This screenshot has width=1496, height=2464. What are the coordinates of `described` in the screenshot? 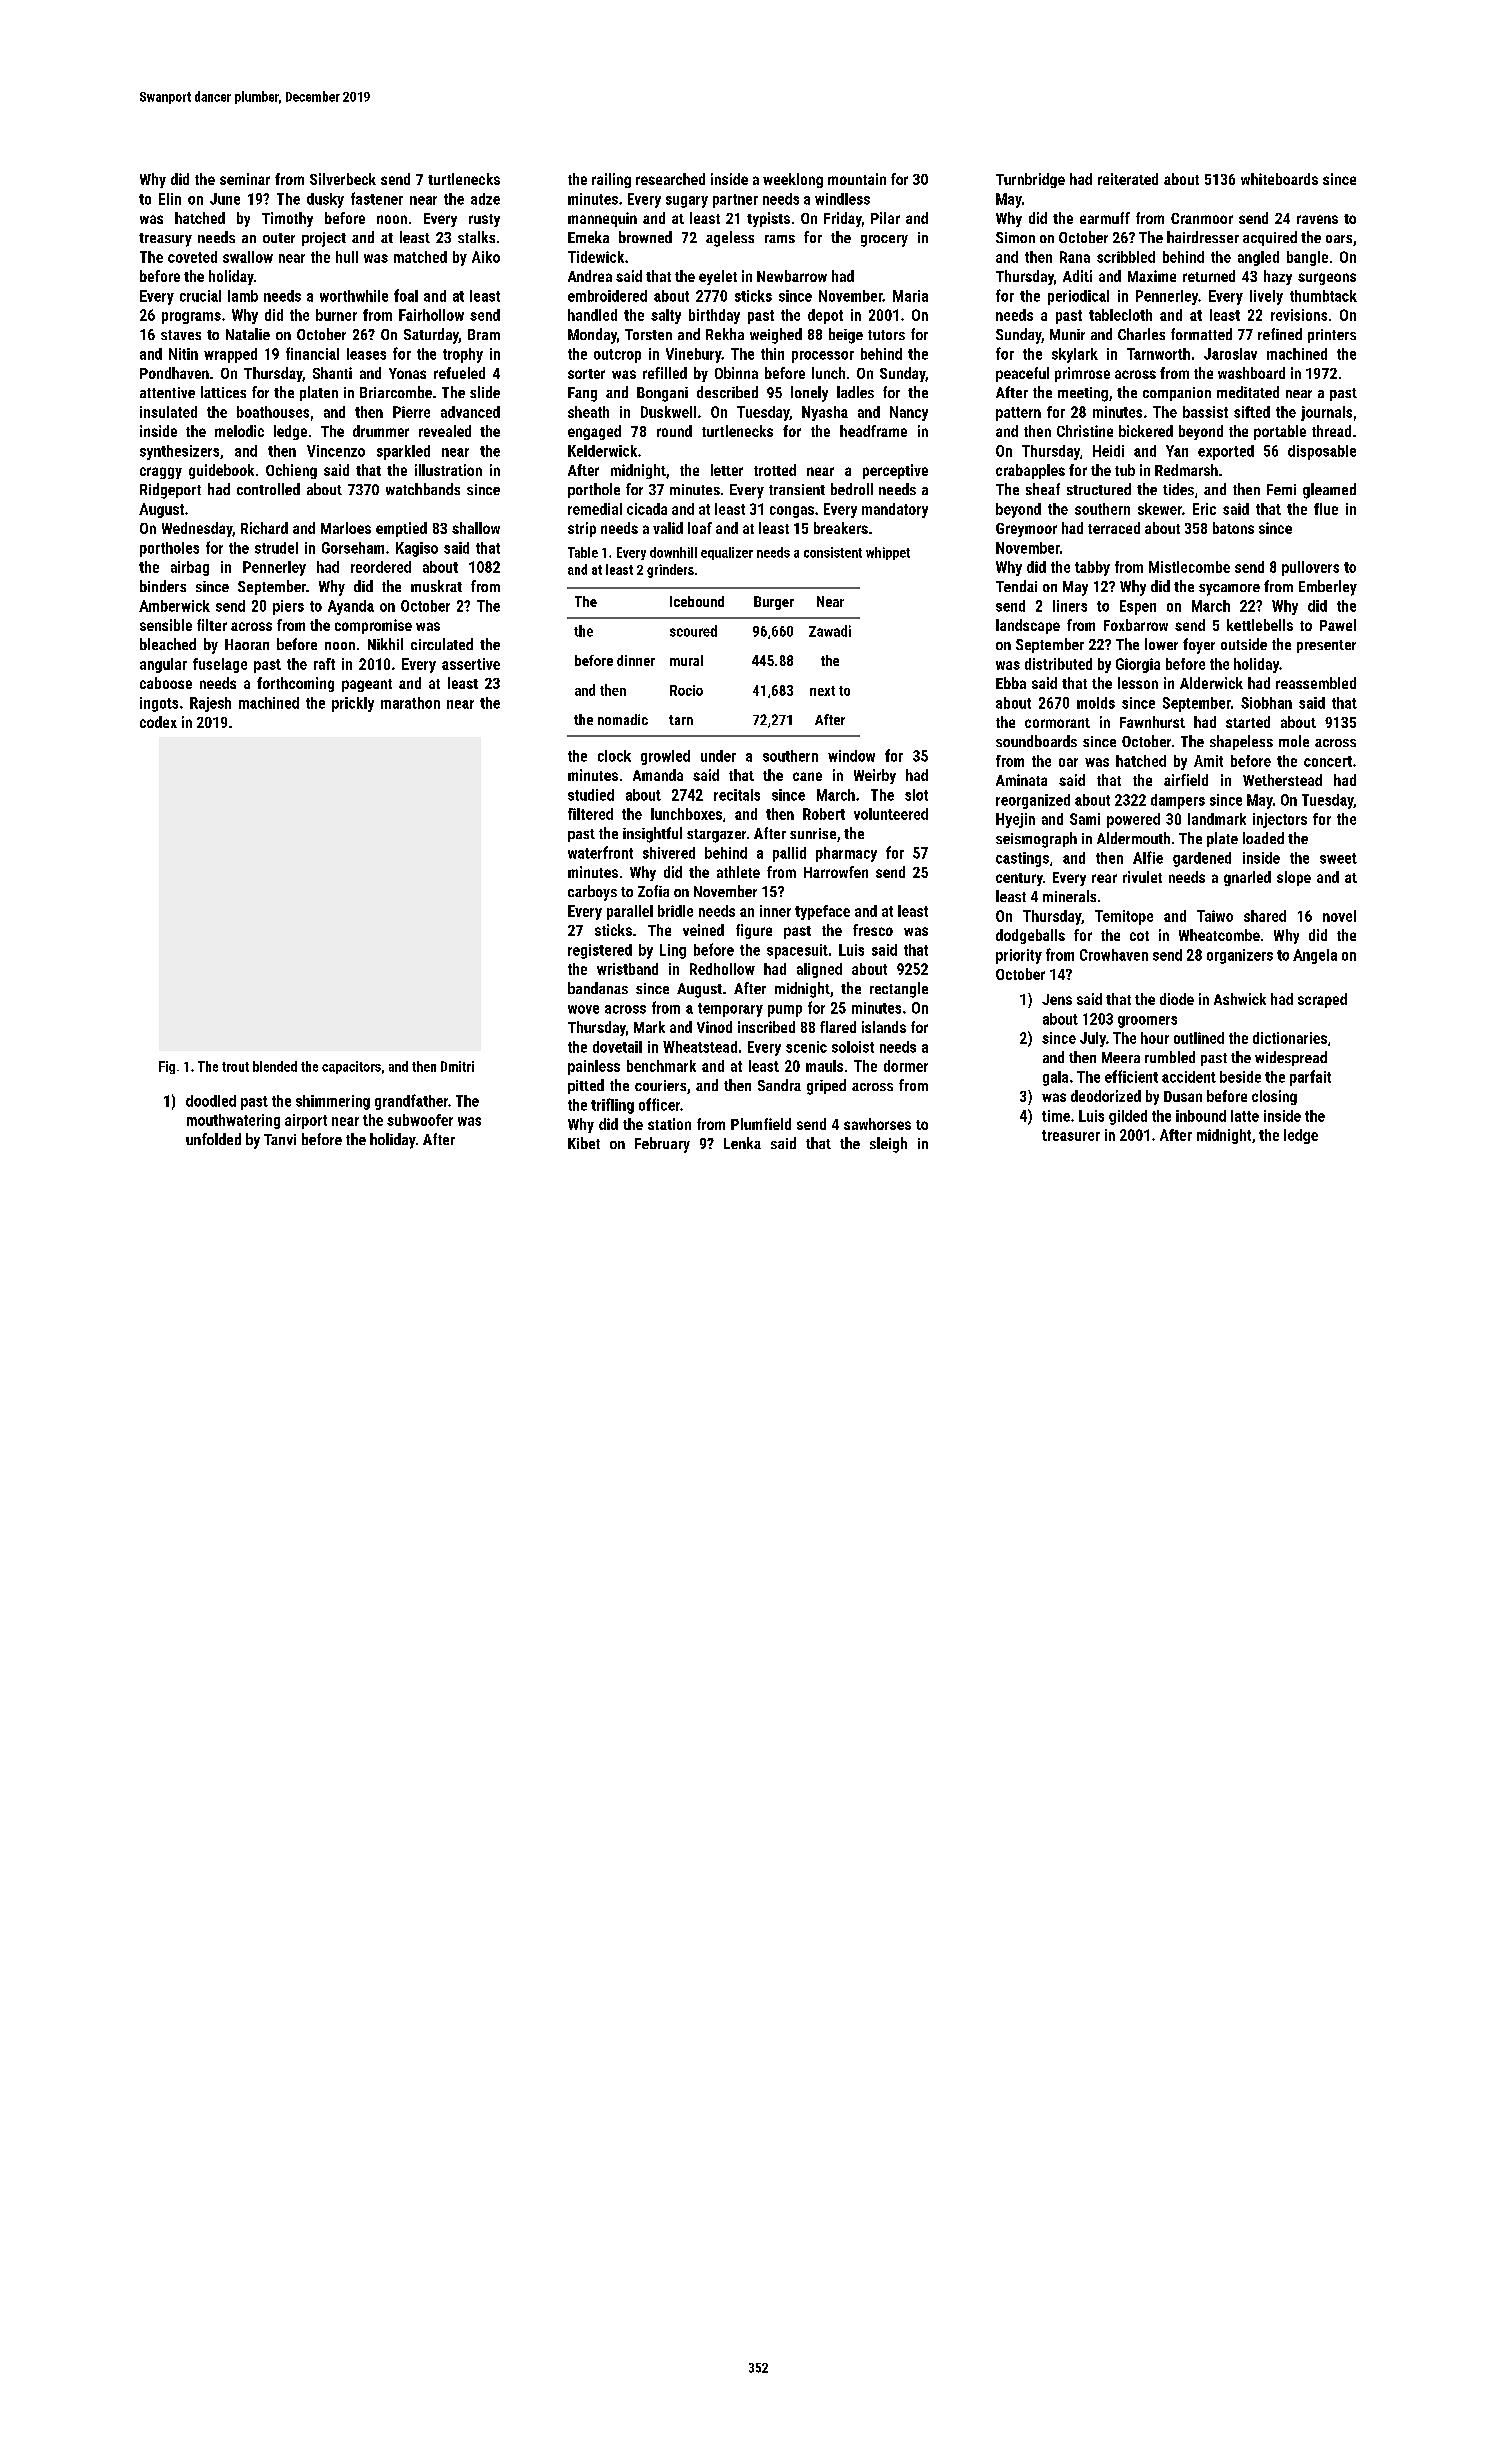 It's located at (727, 392).
